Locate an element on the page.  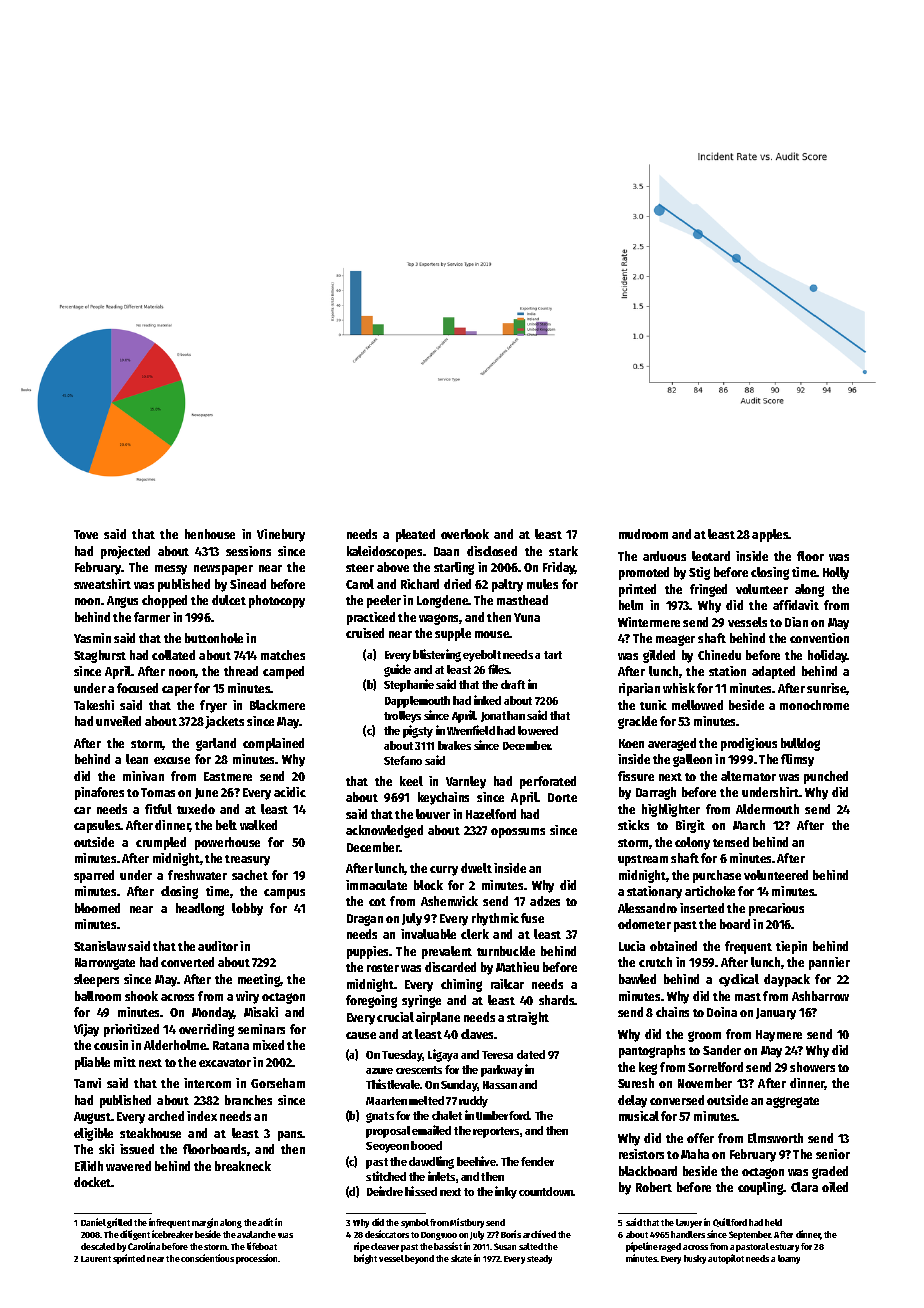
Wrenfield is located at coordinates (471, 730).
